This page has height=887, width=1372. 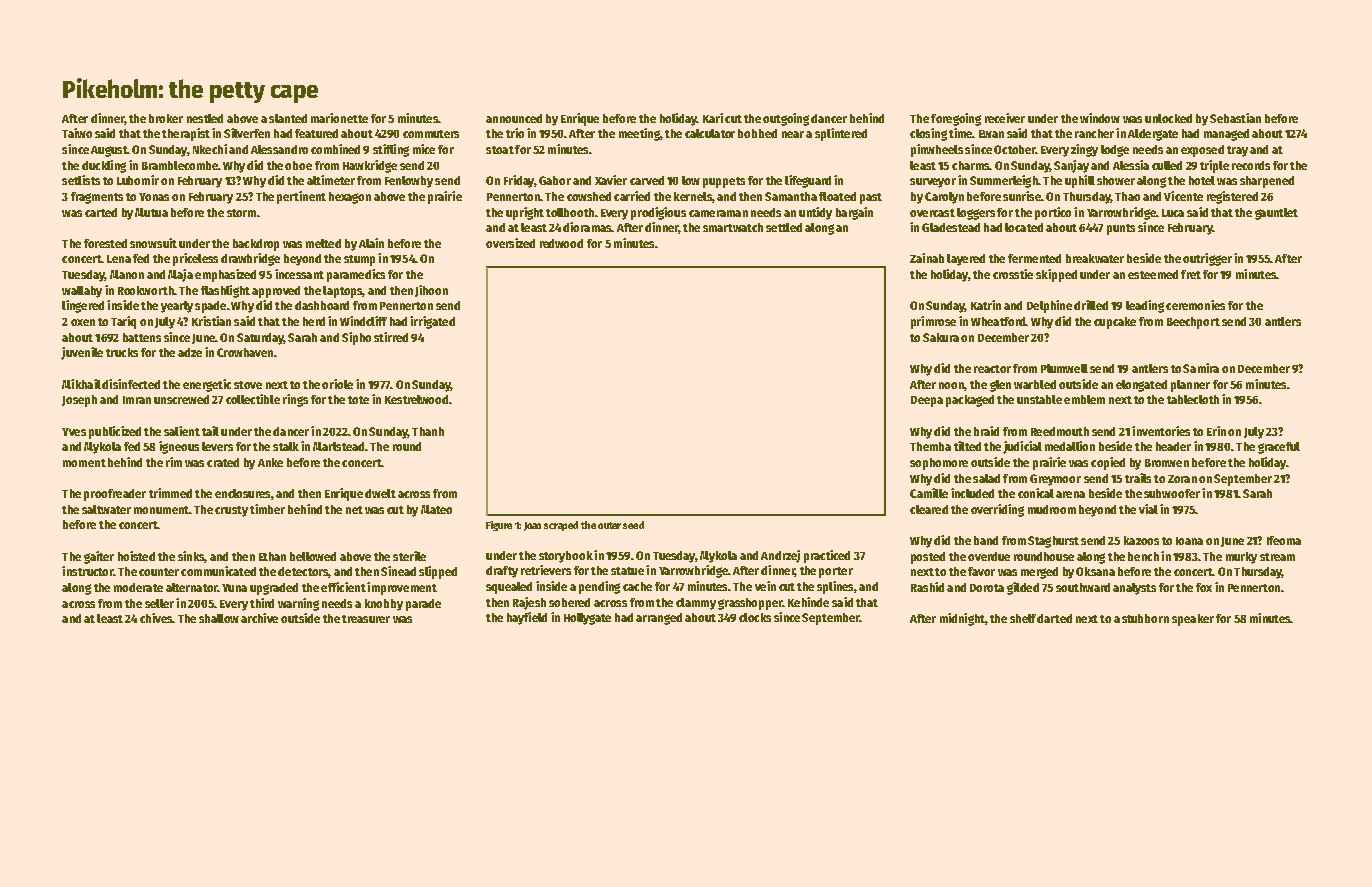 What do you see at coordinates (1052, 509) in the page?
I see `mudroom` at bounding box center [1052, 509].
